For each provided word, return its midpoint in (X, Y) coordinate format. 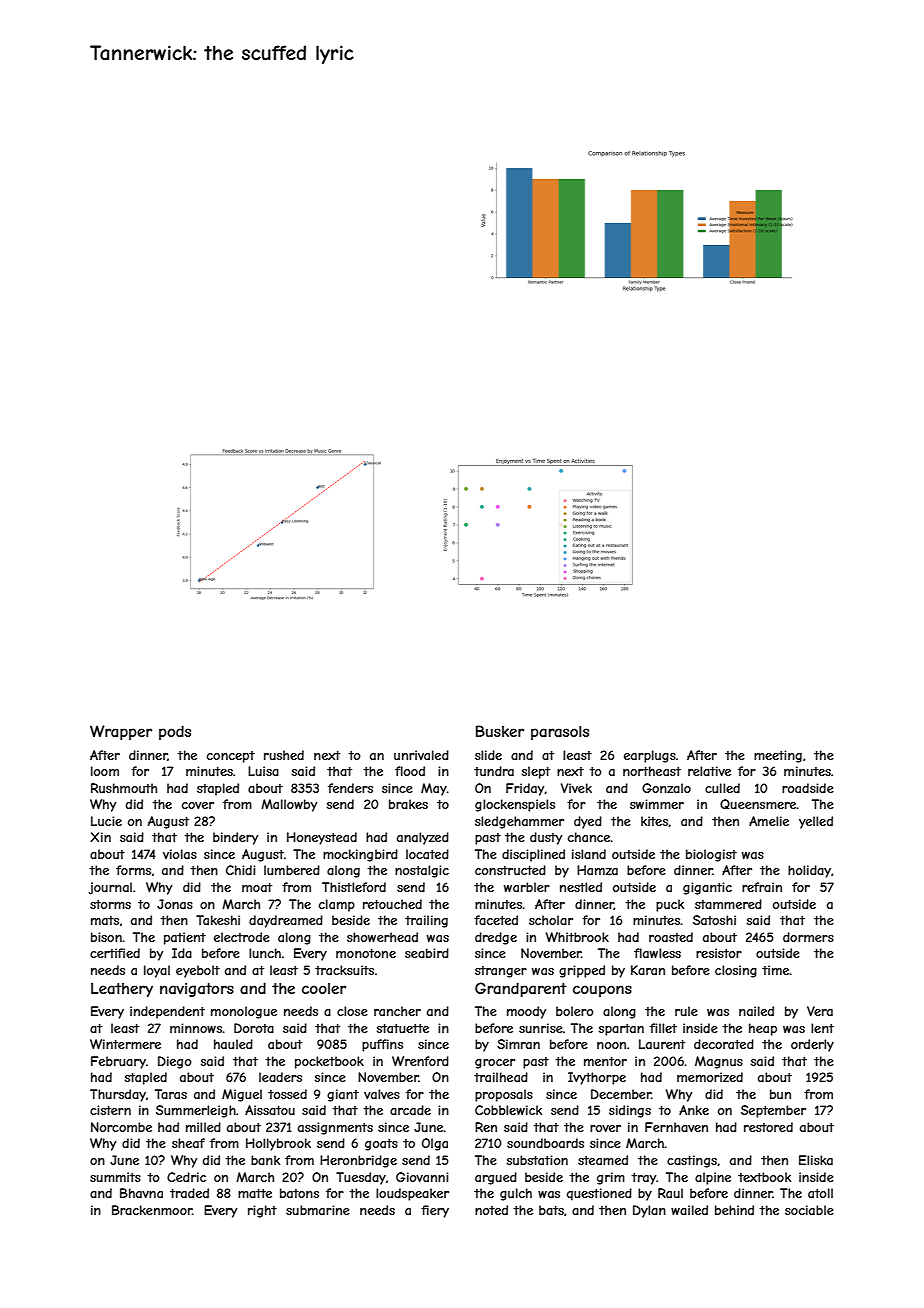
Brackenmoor (152, 1210)
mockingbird (360, 855)
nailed (756, 1011)
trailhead (501, 1077)
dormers (808, 937)
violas (180, 854)
